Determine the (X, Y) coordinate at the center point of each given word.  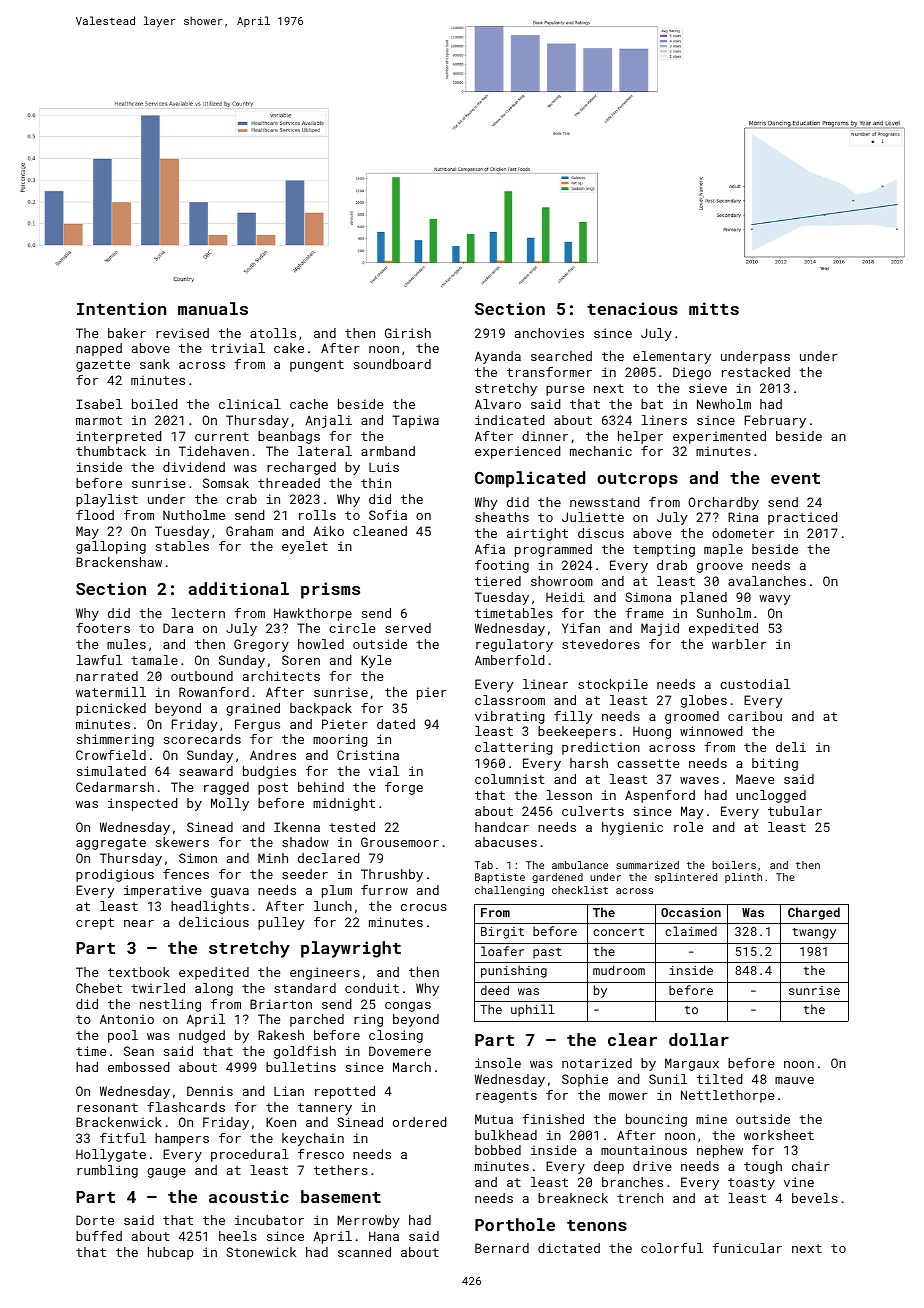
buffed (99, 1236)
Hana (384, 1236)
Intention (121, 308)
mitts (714, 308)
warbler (739, 644)
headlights (210, 907)
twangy (814, 933)
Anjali (328, 421)
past (547, 953)
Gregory (261, 645)
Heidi (565, 597)
